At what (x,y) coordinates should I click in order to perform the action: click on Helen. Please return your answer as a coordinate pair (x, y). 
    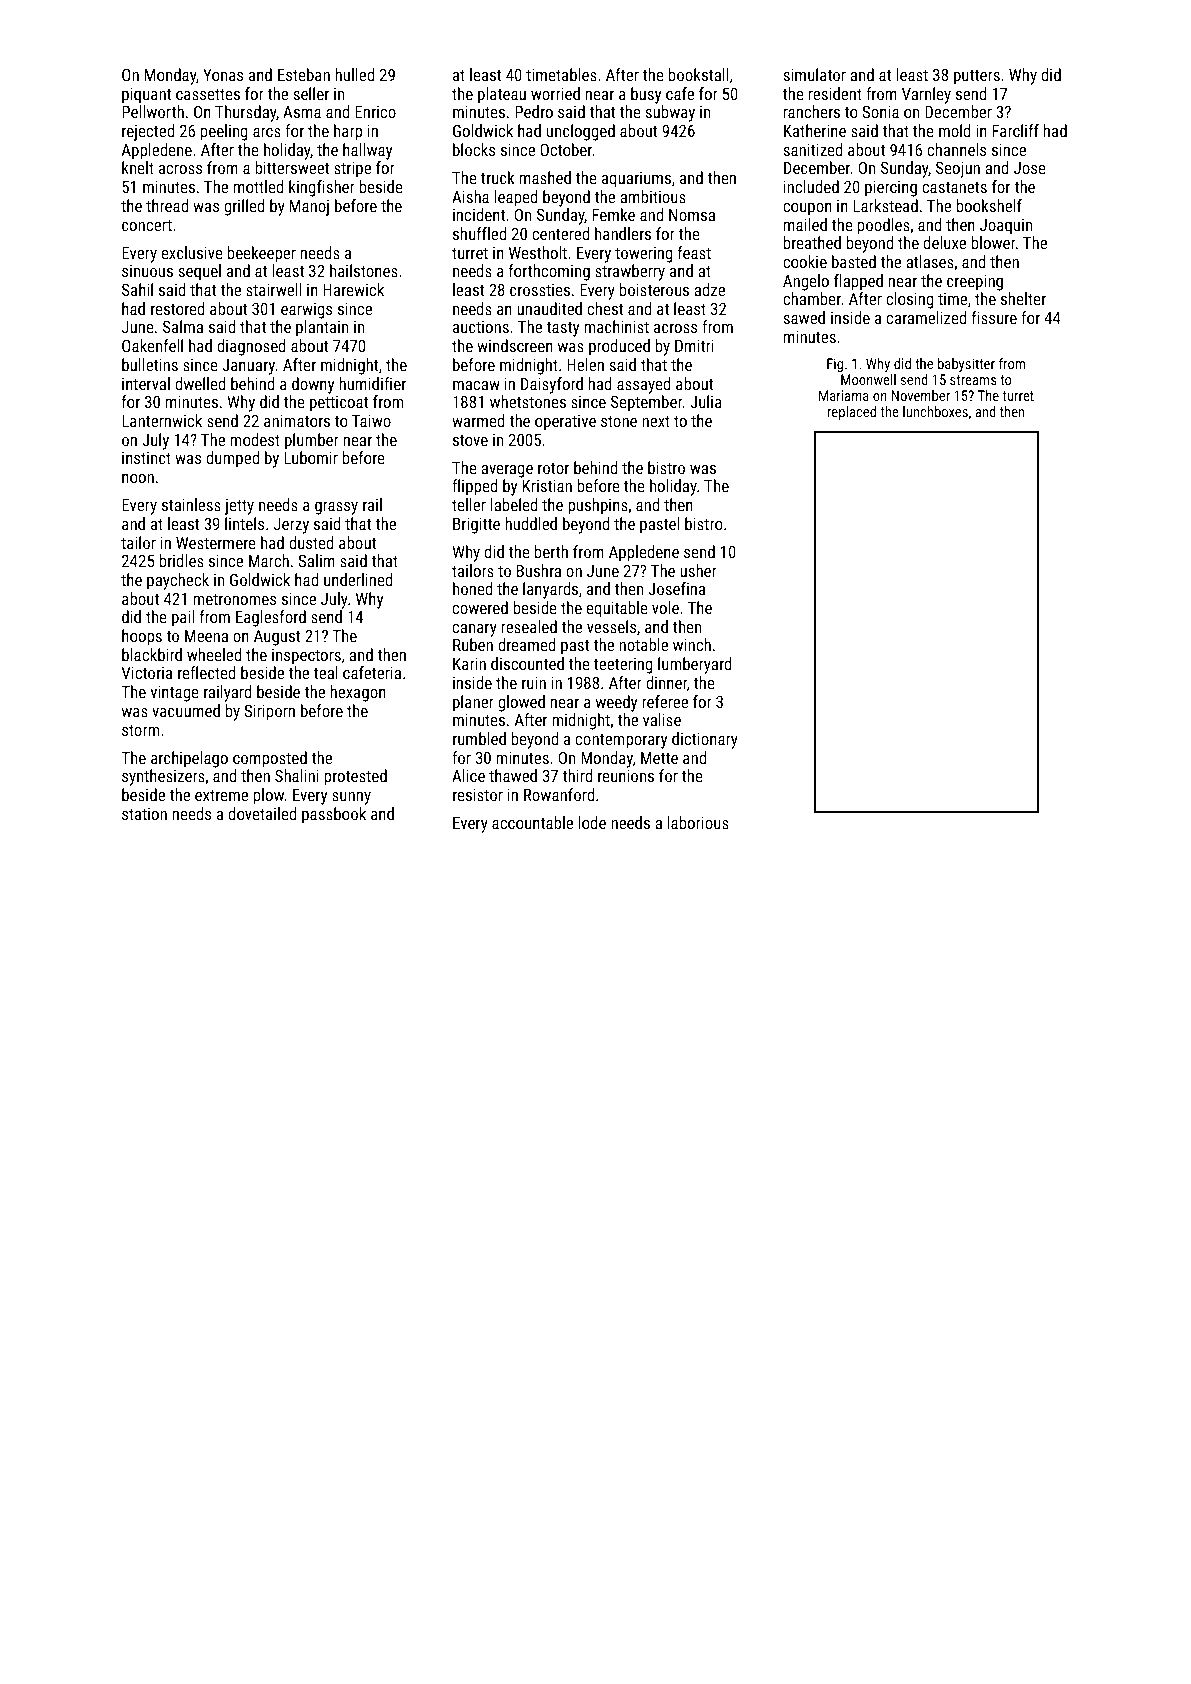
    Looking at the image, I should click on (585, 364).
